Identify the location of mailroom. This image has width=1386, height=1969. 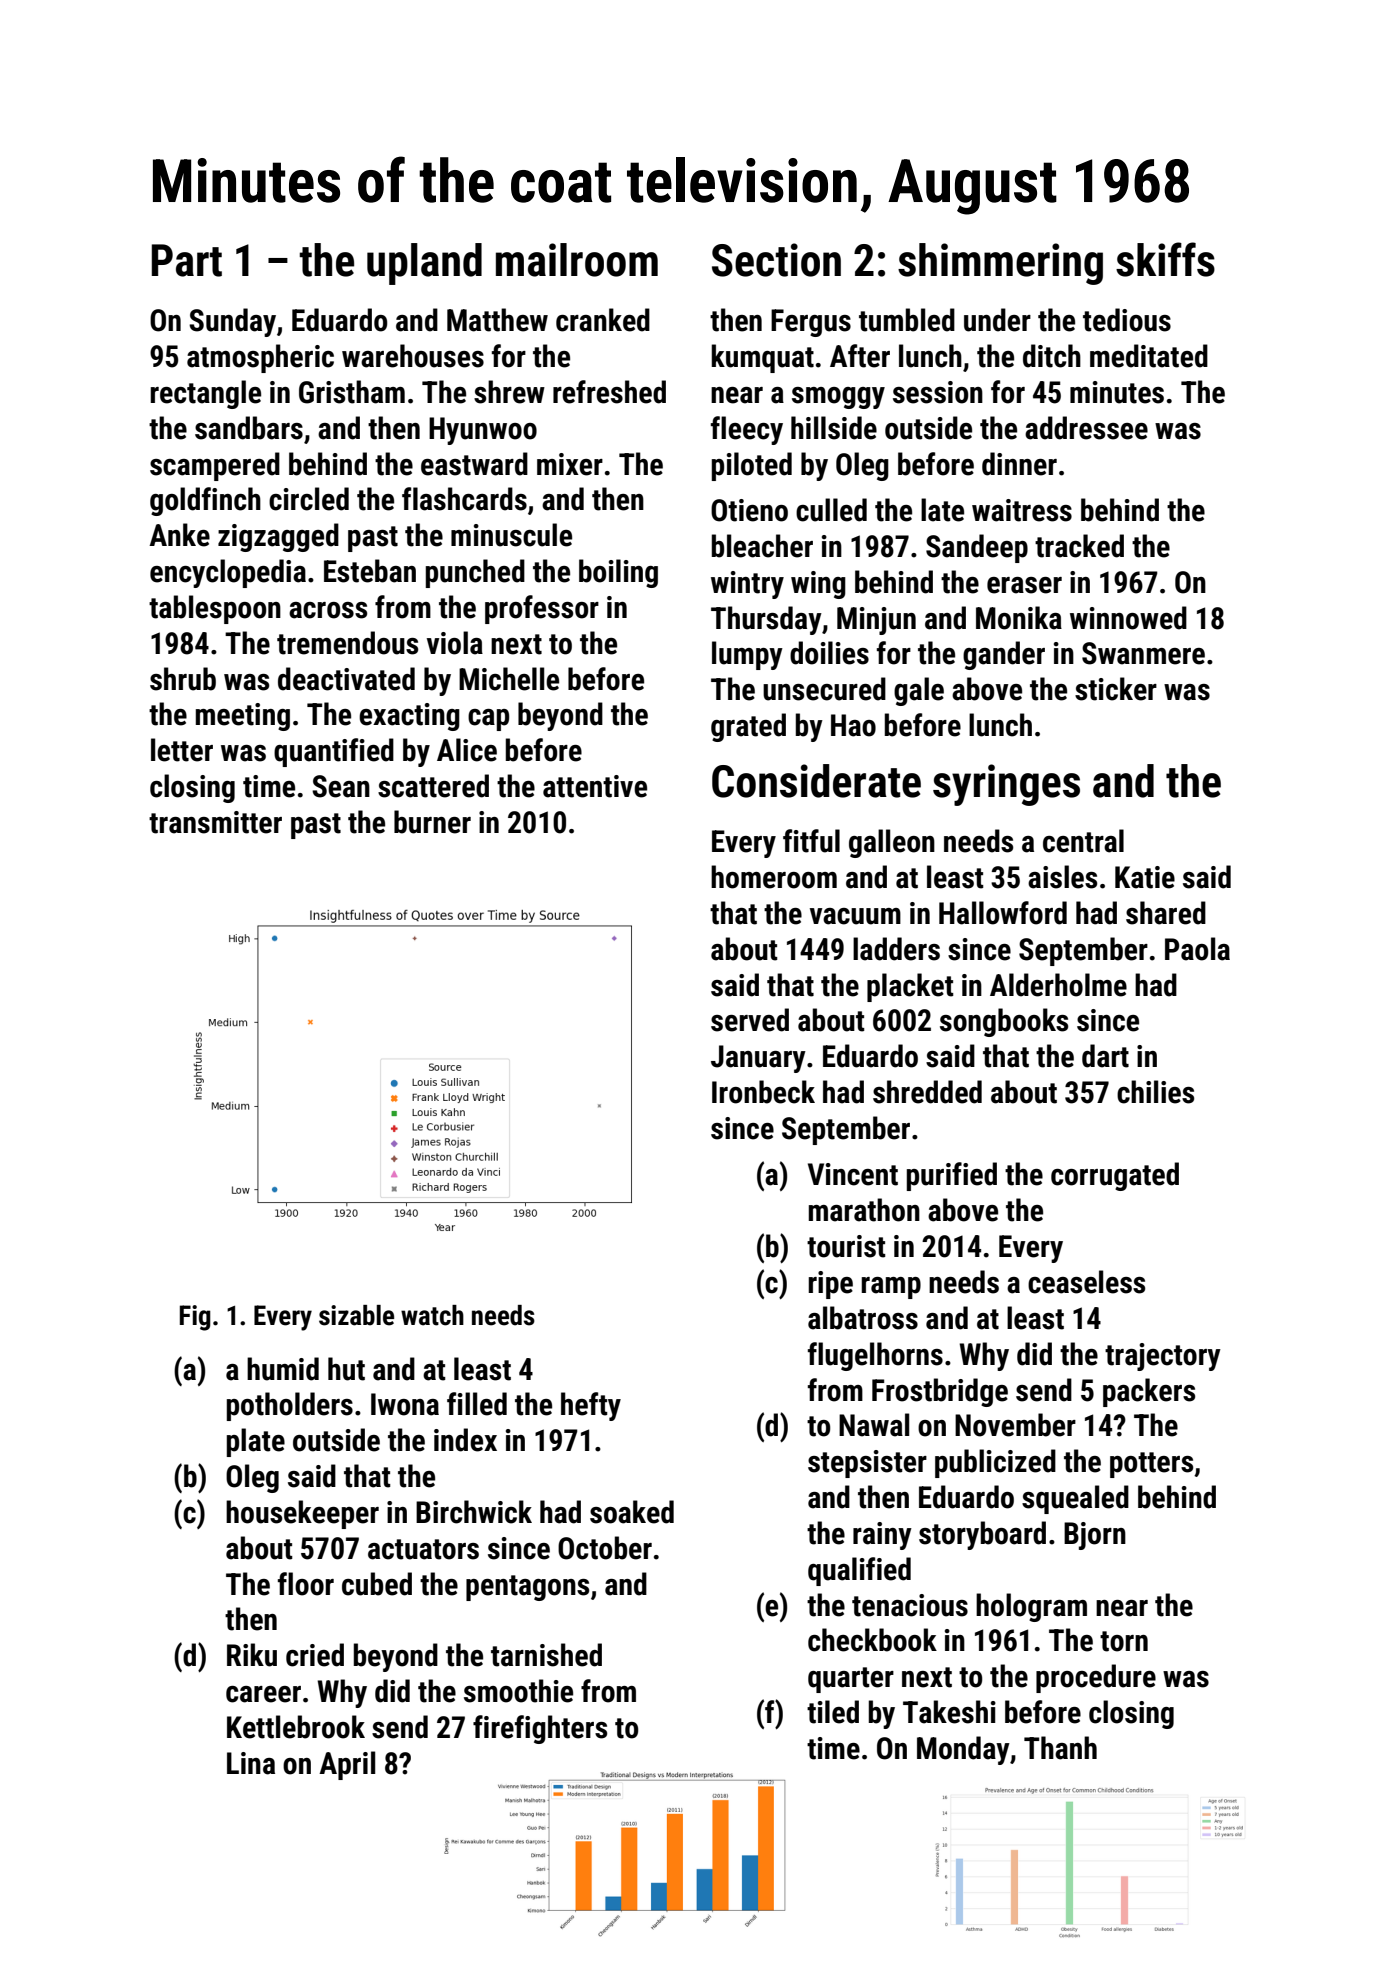
(577, 260).
